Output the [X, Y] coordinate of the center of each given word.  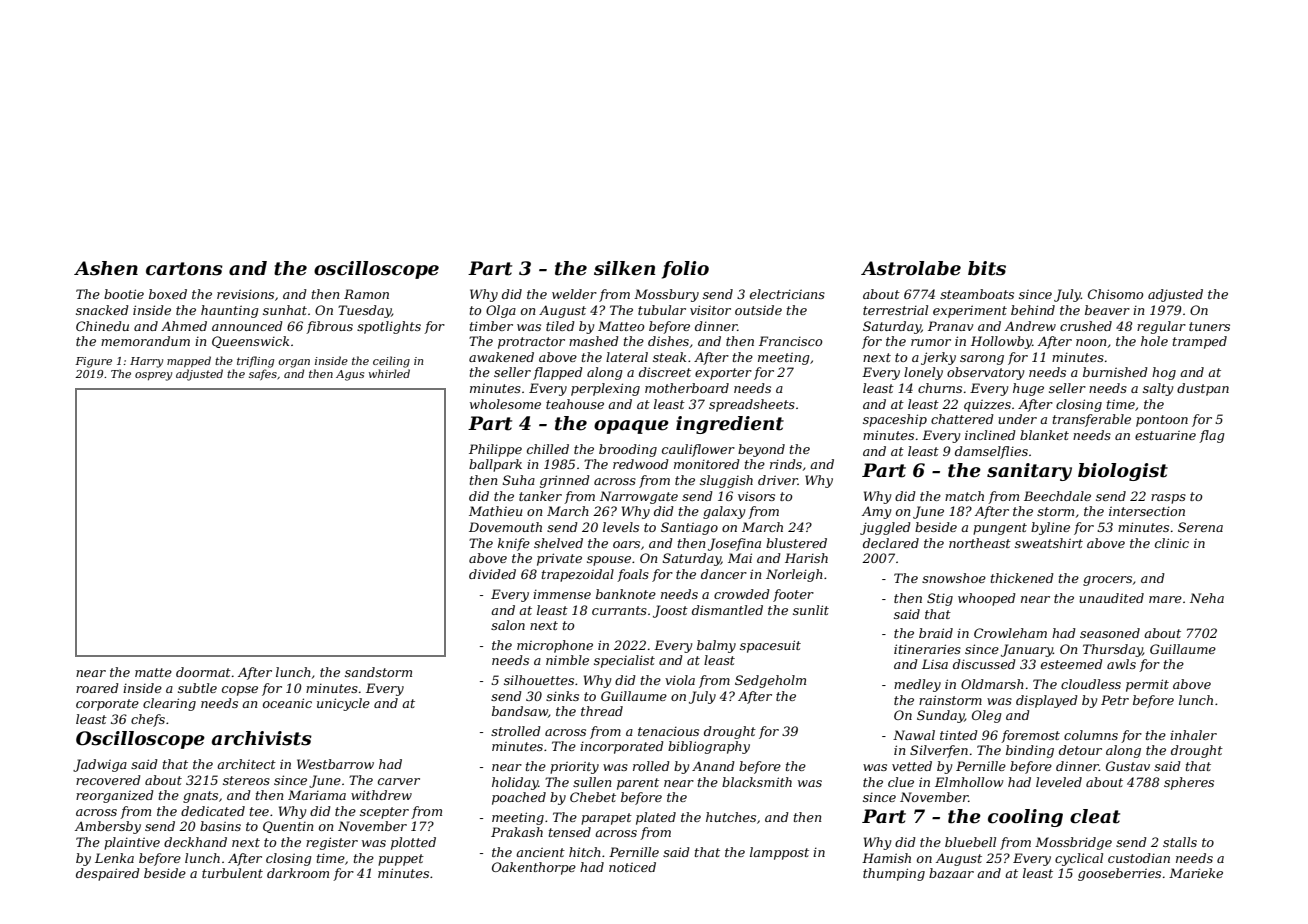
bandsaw [520, 711]
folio [685, 270]
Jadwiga [100, 765]
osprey [153, 376]
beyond [761, 450]
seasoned [1110, 633]
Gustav [1128, 766]
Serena [1200, 527]
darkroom [298, 873]
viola [680, 680]
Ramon [366, 294]
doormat [203, 672]
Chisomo [1115, 294]
